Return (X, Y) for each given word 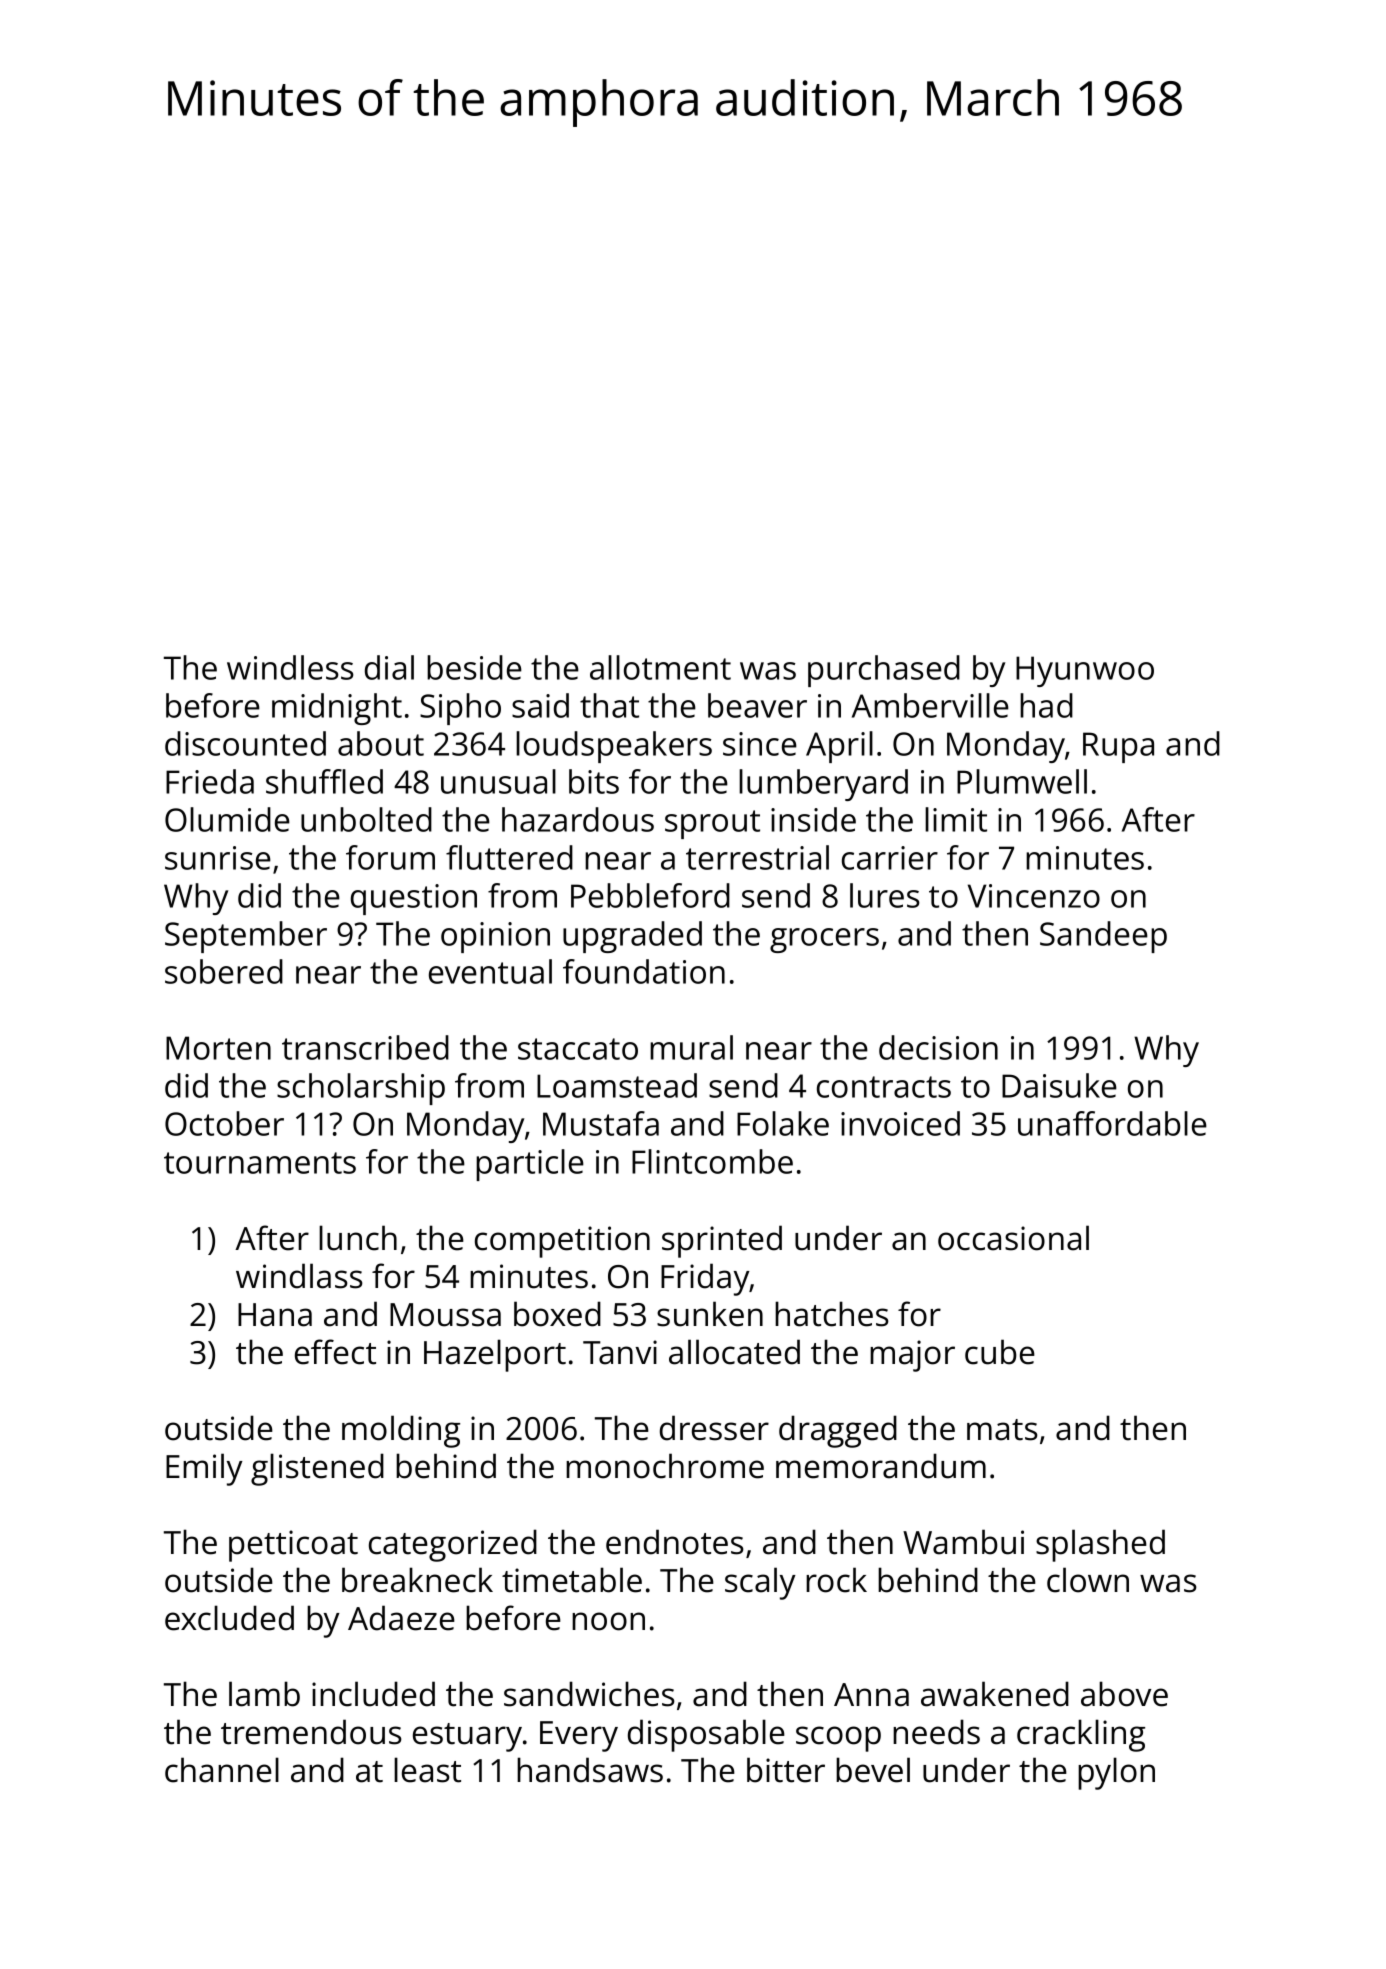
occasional (1013, 1238)
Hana (275, 1315)
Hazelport (495, 1355)
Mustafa (601, 1123)
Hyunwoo (1085, 671)
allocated (734, 1352)
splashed (1100, 1545)
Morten (218, 1048)
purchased (884, 671)
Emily (204, 1469)
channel (222, 1770)
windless (290, 667)
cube (1000, 1352)
